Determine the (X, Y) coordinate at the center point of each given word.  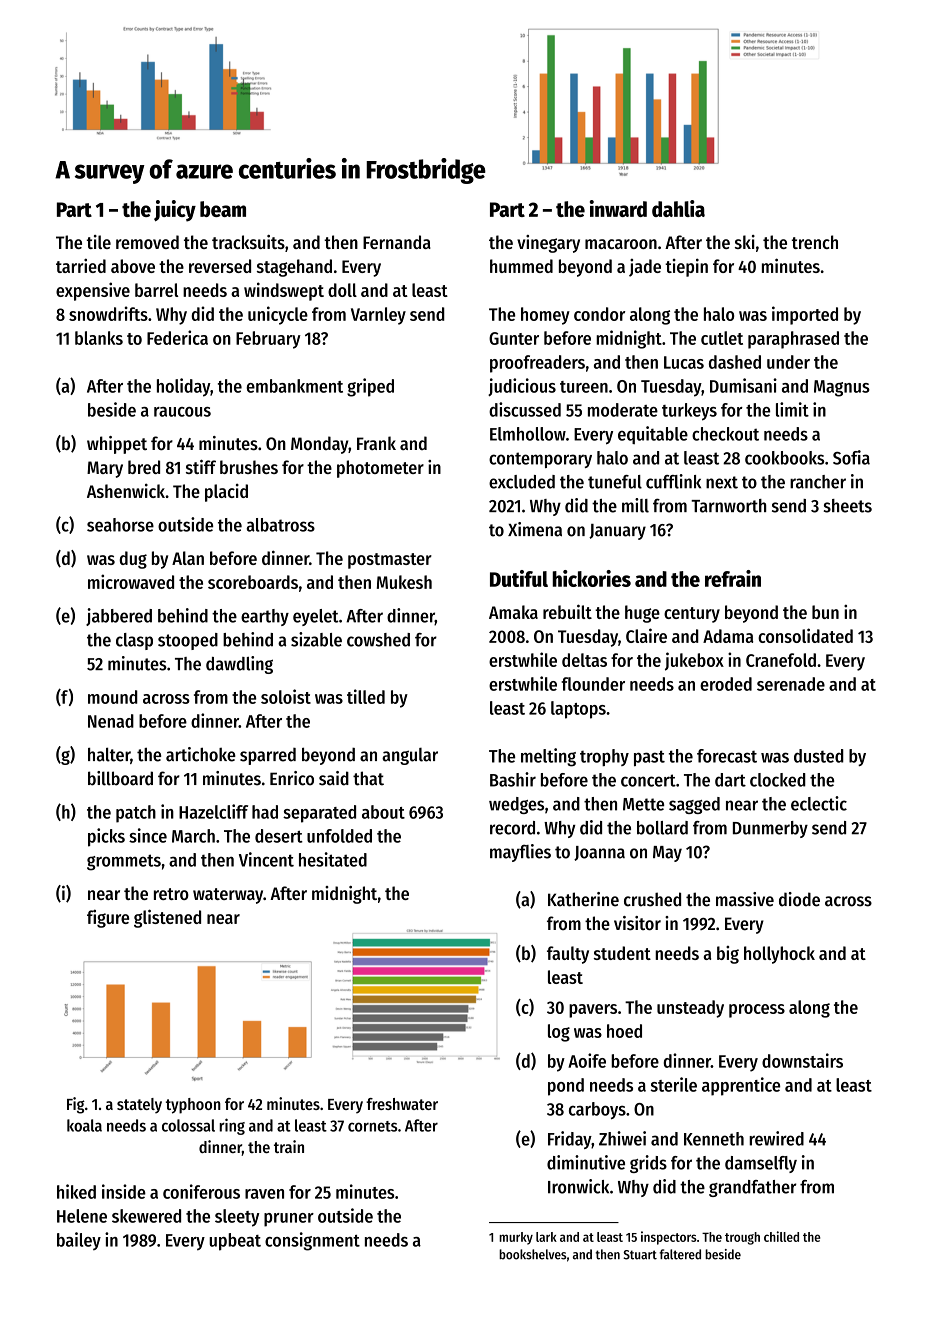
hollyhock (779, 955)
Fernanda (397, 242)
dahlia (678, 208)
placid (226, 493)
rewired (776, 1138)
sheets (848, 506)
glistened (167, 918)
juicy (175, 211)
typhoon (193, 1106)
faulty (568, 955)
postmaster (390, 561)
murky (516, 1238)
